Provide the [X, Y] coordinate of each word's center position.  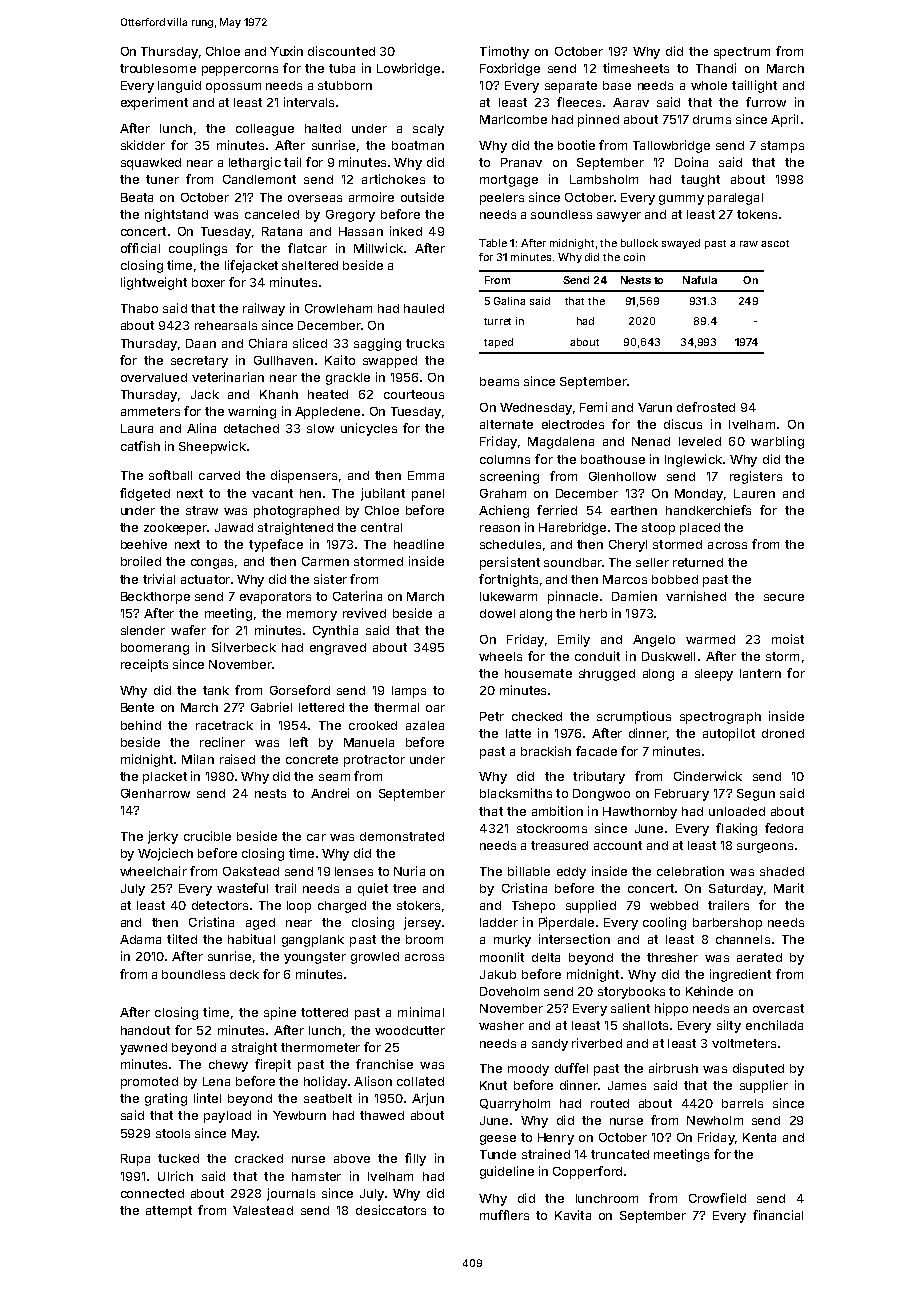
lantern [760, 673]
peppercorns [240, 71]
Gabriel [271, 707]
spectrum [742, 53]
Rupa [135, 1160]
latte [518, 733]
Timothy [504, 52]
